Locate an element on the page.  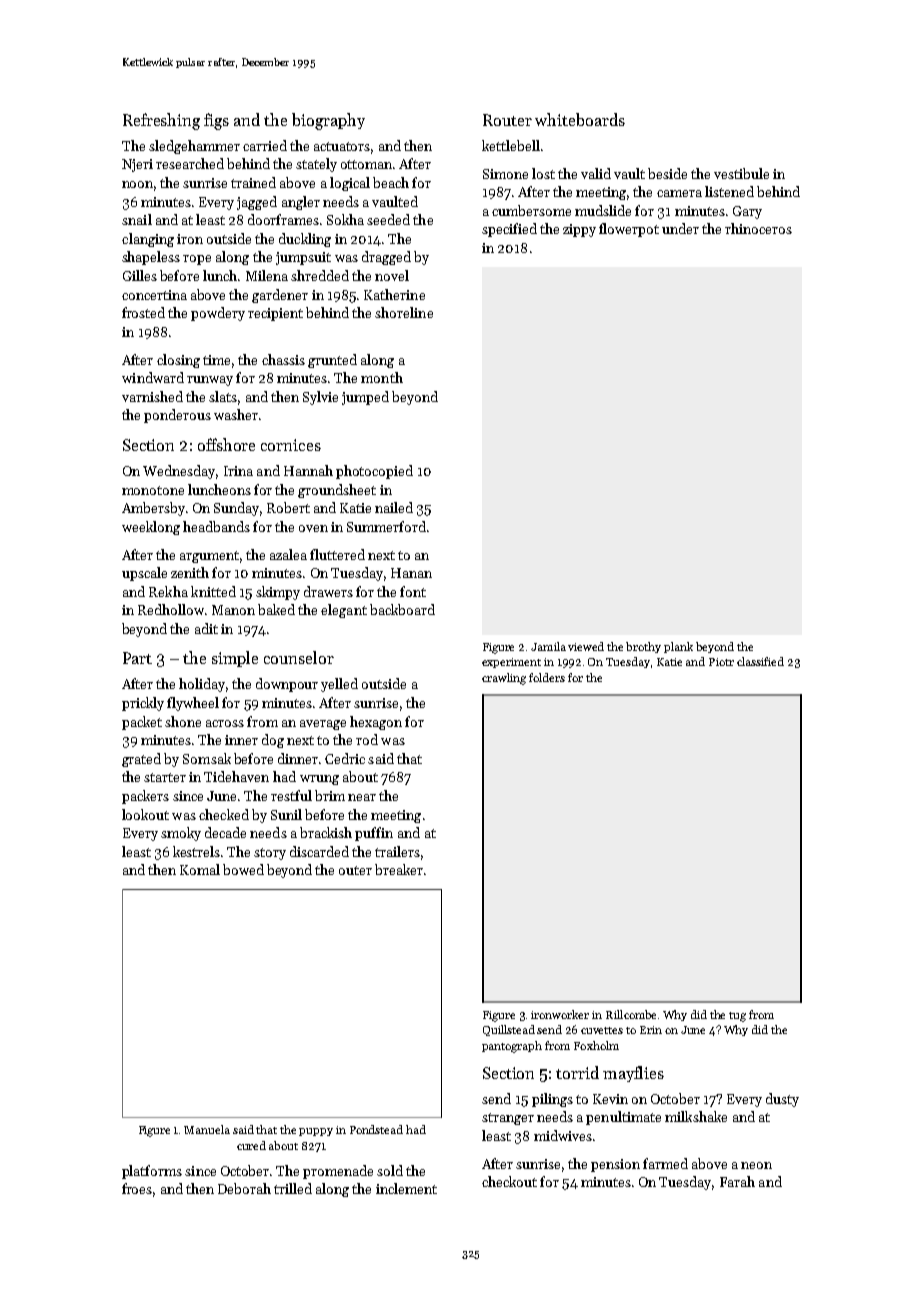
froes is located at coordinates (137, 1188).
